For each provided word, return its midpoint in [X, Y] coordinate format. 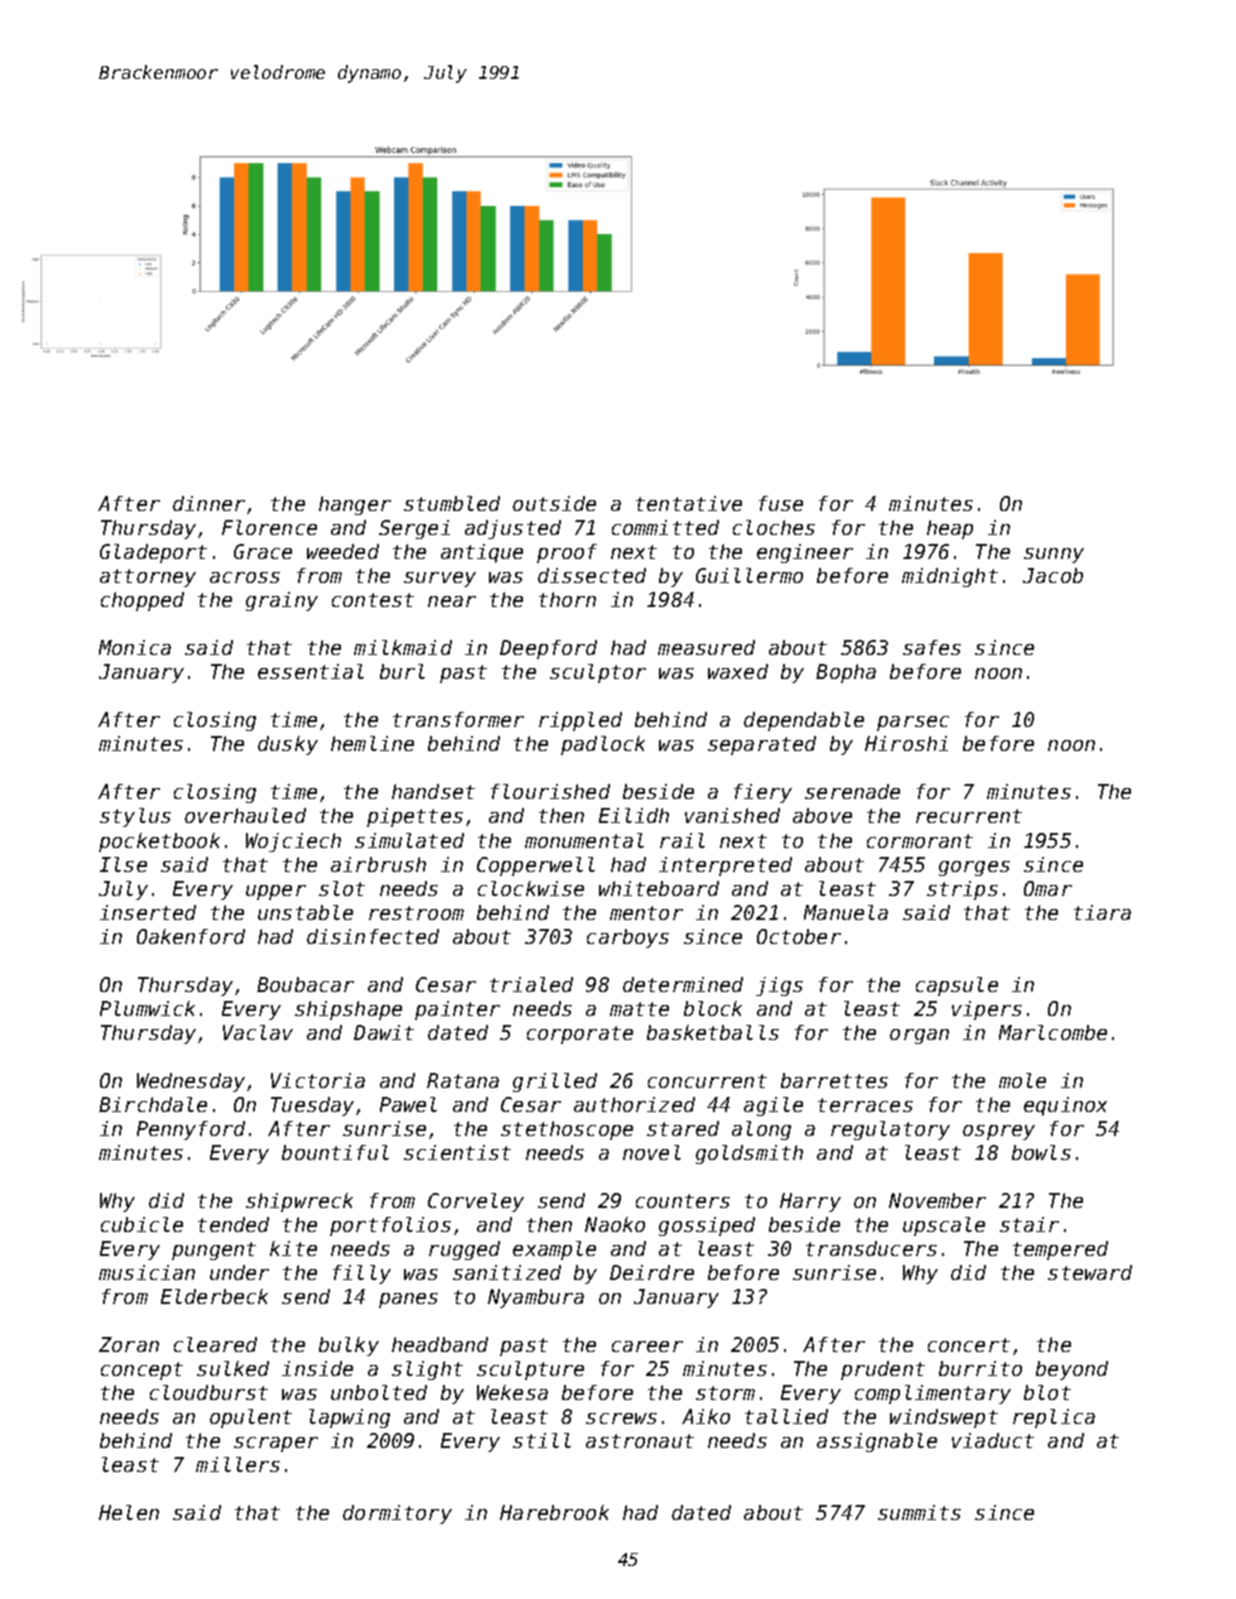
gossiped [707, 1226]
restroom [416, 913]
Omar [1048, 888]
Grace [263, 551]
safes [932, 647]
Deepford [548, 649]
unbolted [379, 1392]
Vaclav [258, 1032]
